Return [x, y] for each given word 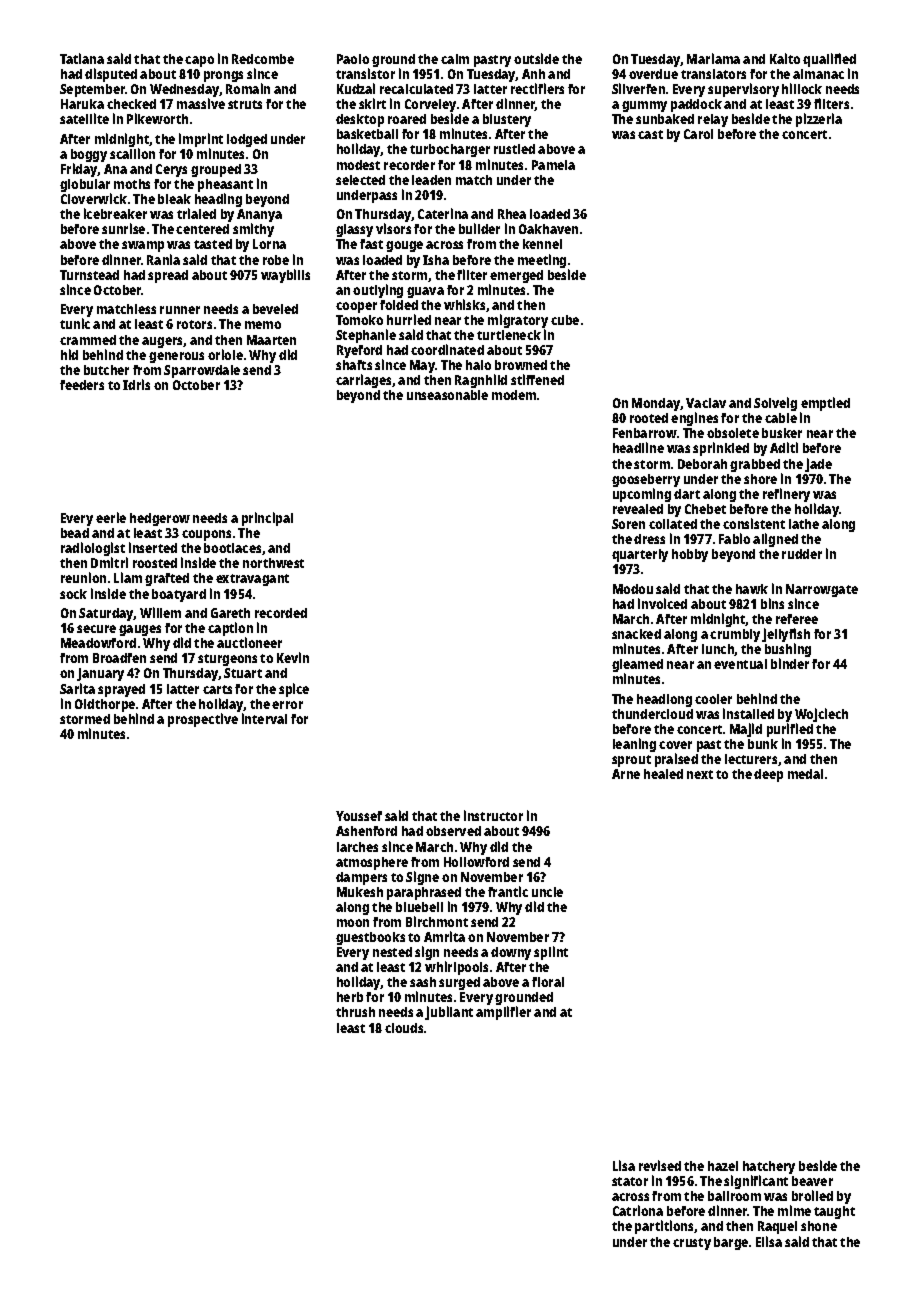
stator [630, 1181]
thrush [355, 1012]
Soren [628, 524]
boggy [89, 155]
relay [713, 120]
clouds [404, 1028]
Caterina [443, 213]
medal [805, 774]
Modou [633, 589]
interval [264, 718]
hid [69, 354]
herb [350, 997]
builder [479, 228]
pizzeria [819, 120]
